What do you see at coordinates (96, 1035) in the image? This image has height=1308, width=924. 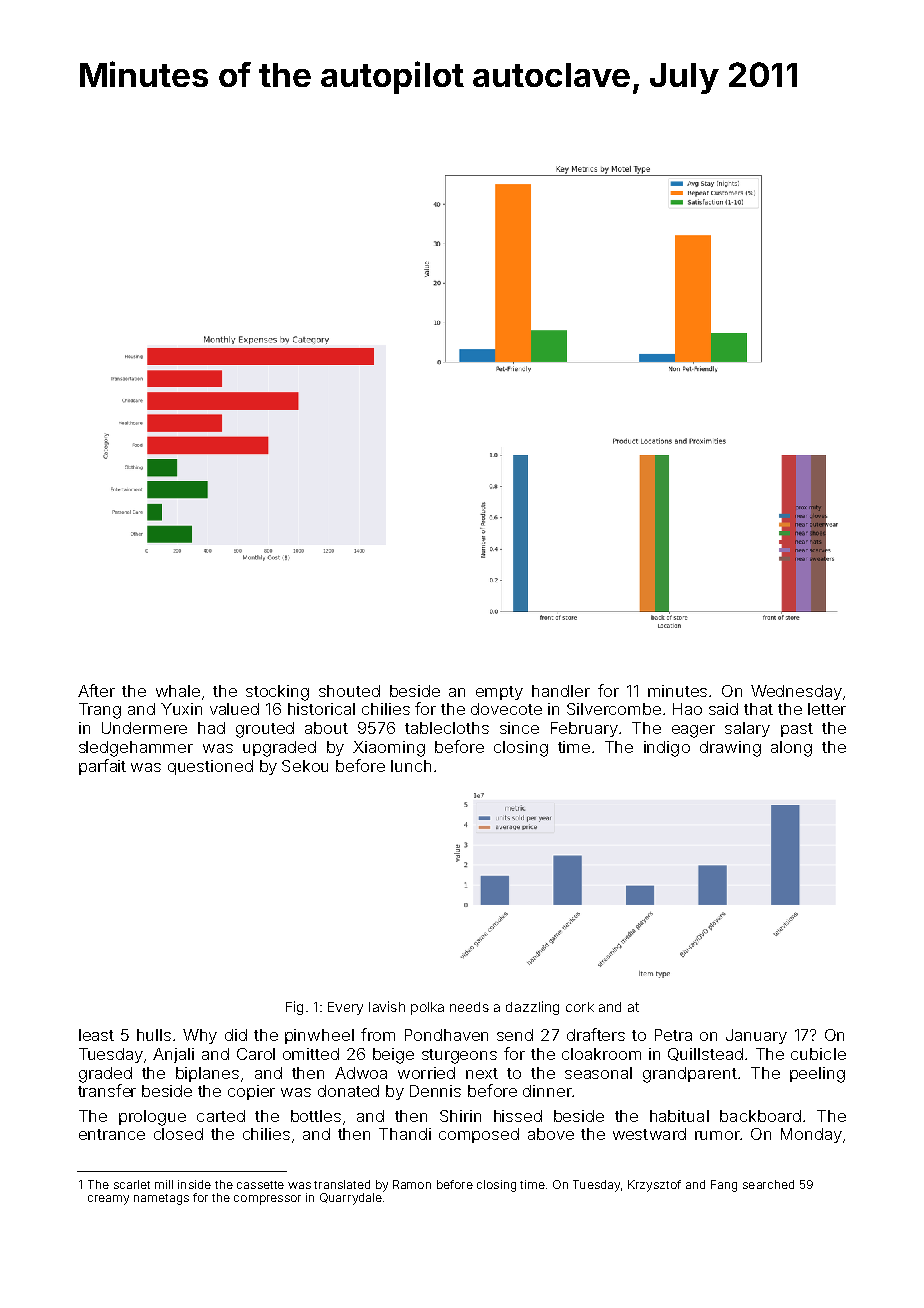 I see `least` at bounding box center [96, 1035].
